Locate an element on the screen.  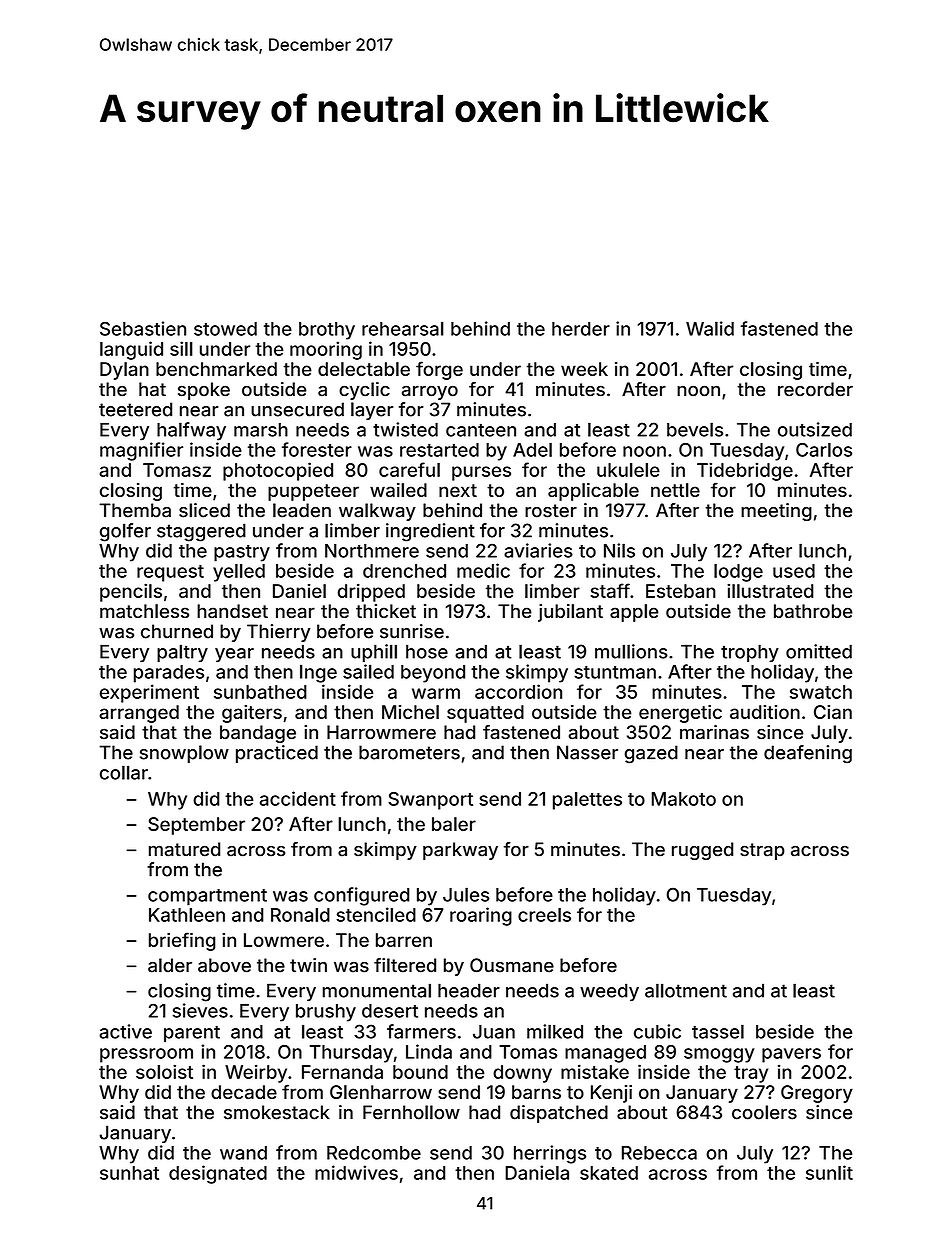
experiment is located at coordinates (149, 693).
